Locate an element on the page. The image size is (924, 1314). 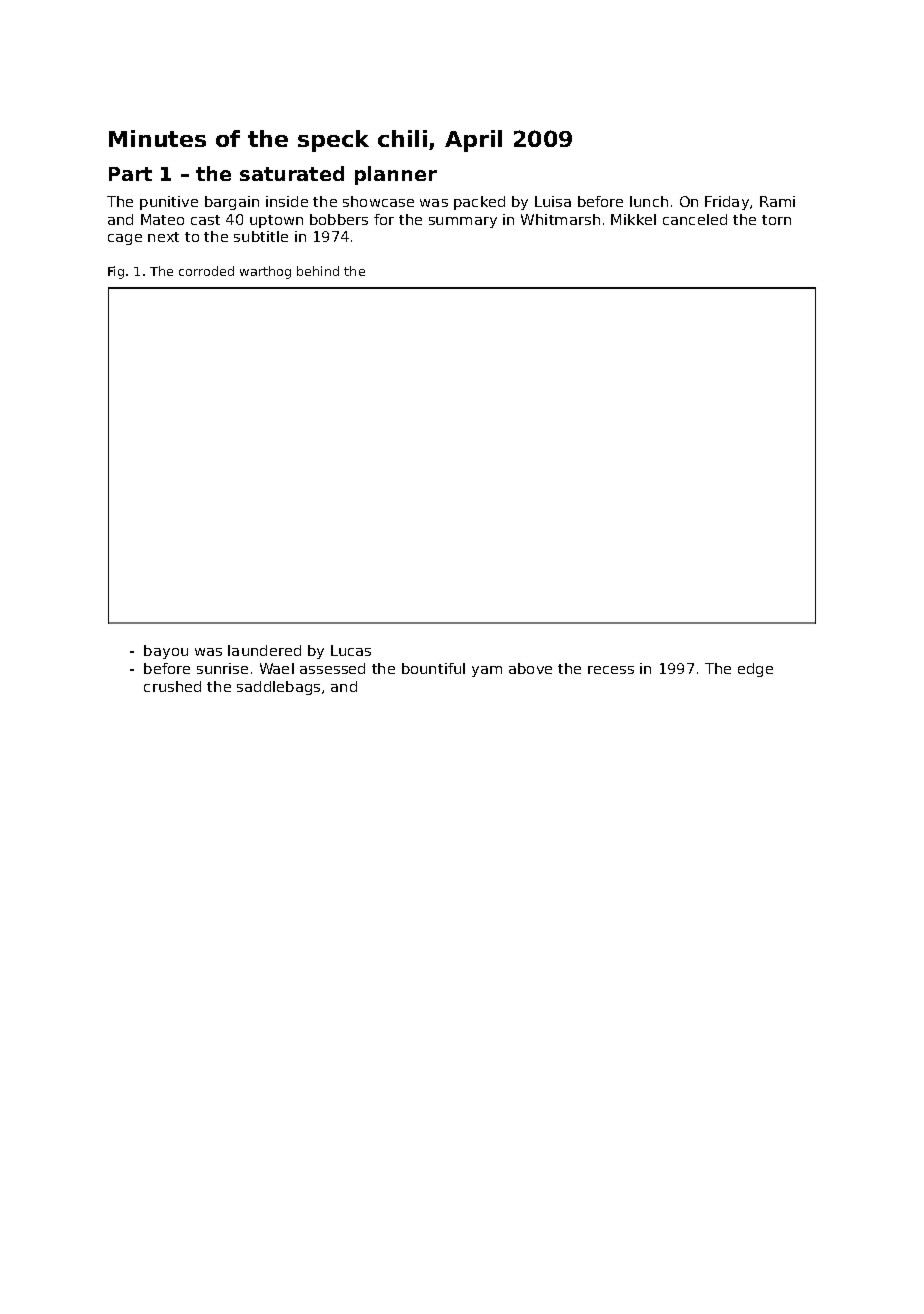
corroded is located at coordinates (206, 271).
